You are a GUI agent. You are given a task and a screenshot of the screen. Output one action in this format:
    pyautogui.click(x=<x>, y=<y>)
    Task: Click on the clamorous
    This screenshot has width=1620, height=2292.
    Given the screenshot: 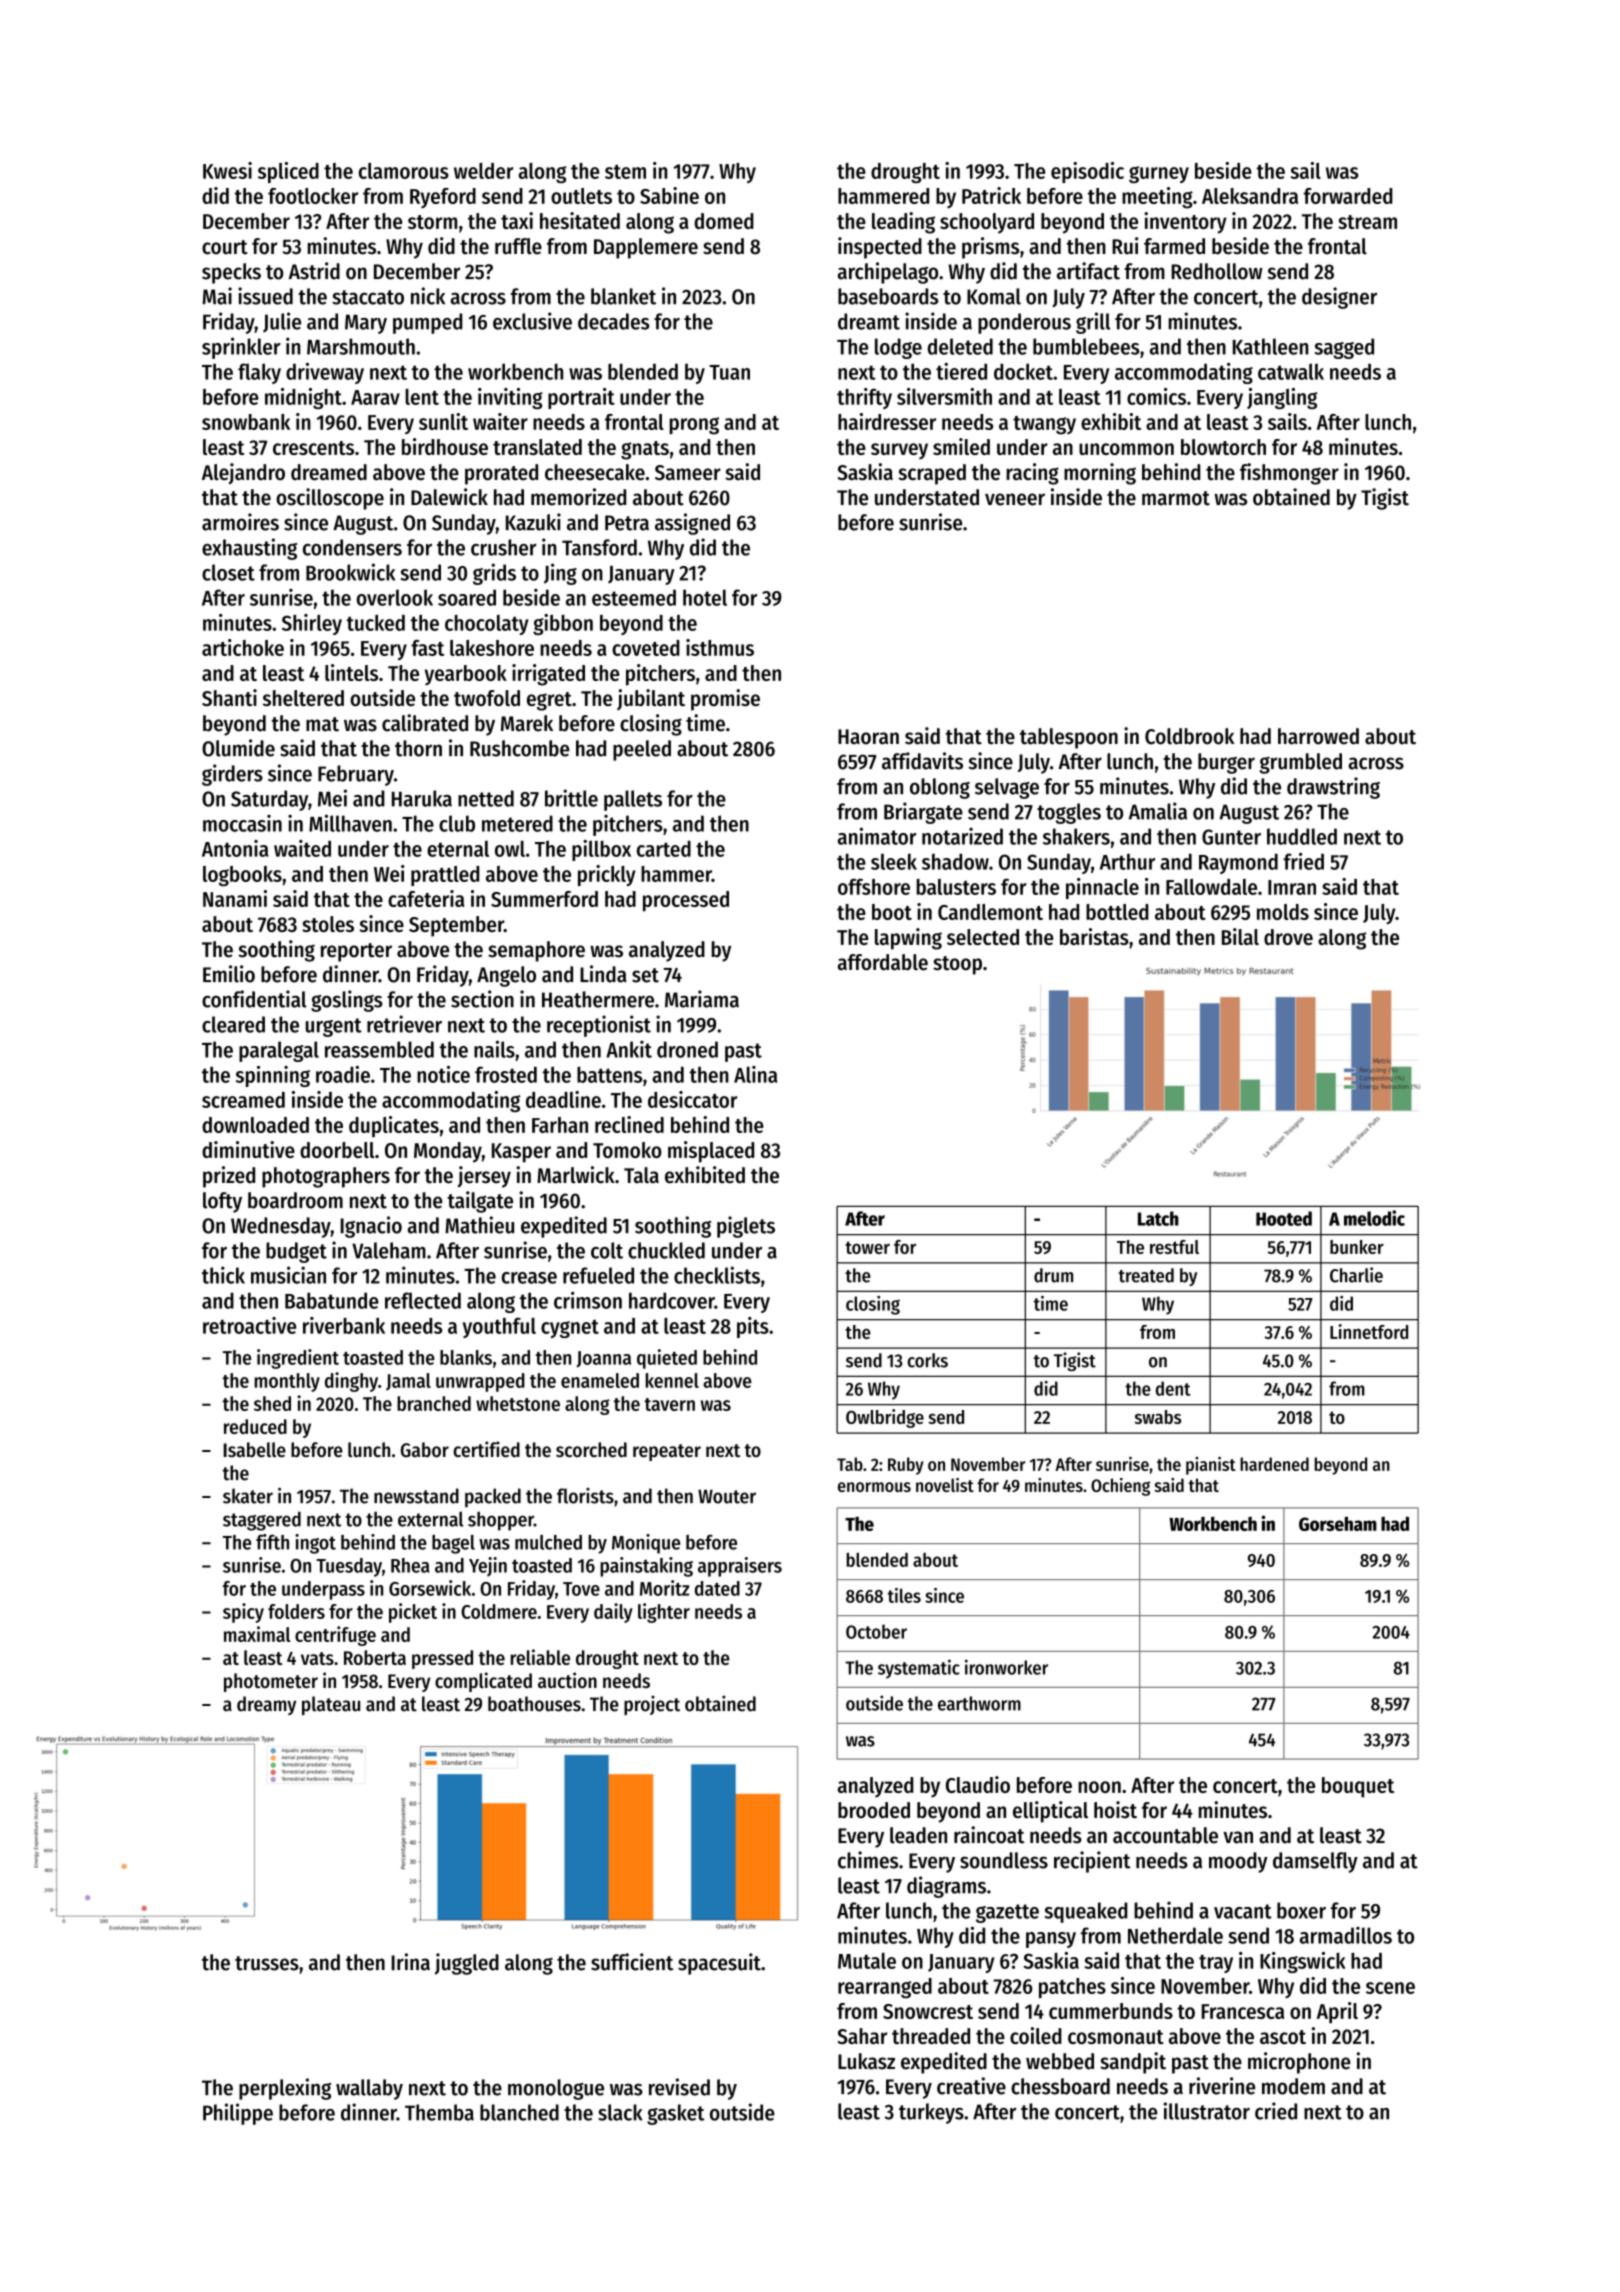 What is the action you would take?
    pyautogui.click(x=404, y=171)
